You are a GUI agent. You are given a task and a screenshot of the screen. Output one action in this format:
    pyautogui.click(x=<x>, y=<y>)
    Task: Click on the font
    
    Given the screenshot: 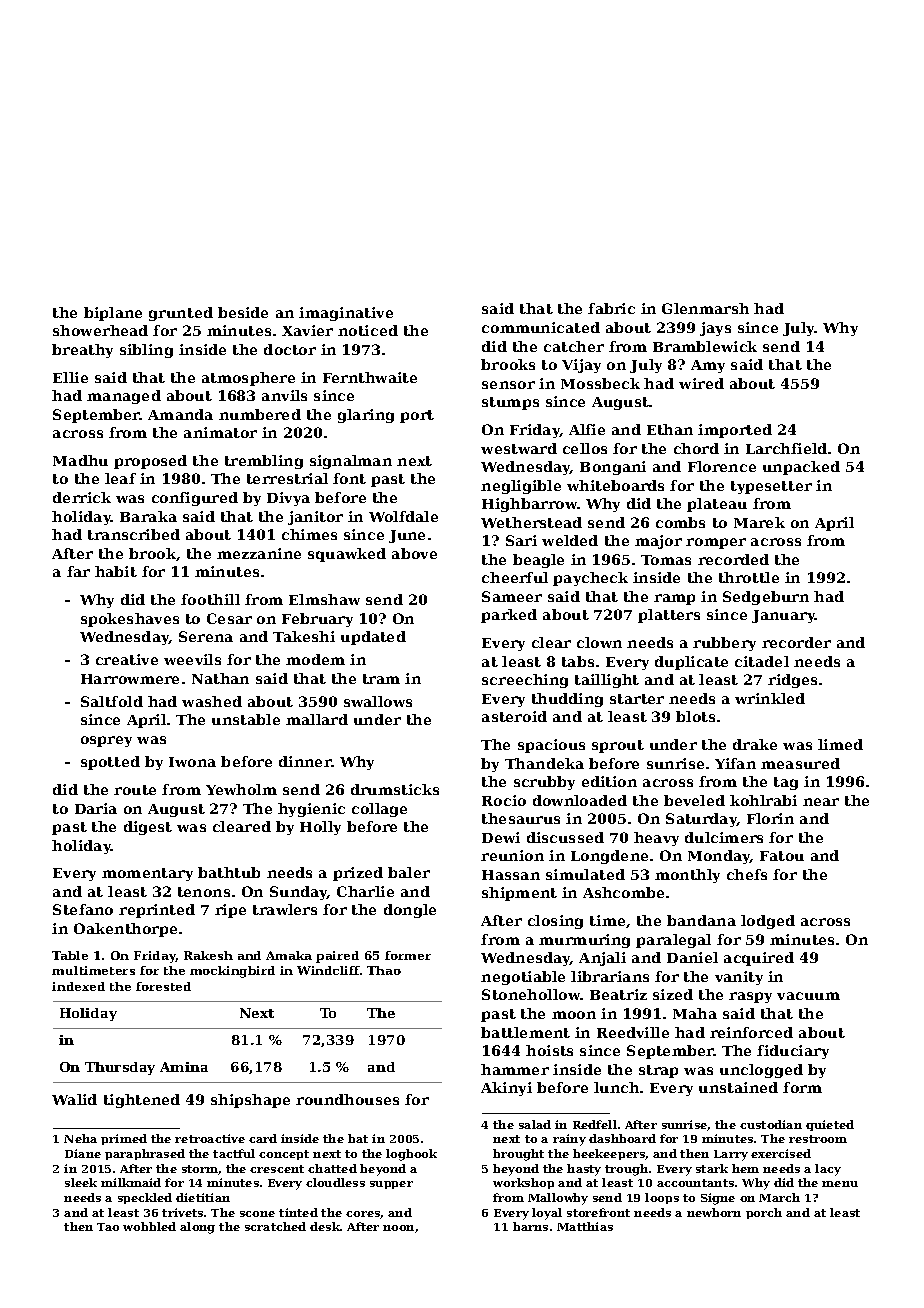 What is the action you would take?
    pyautogui.click(x=349, y=478)
